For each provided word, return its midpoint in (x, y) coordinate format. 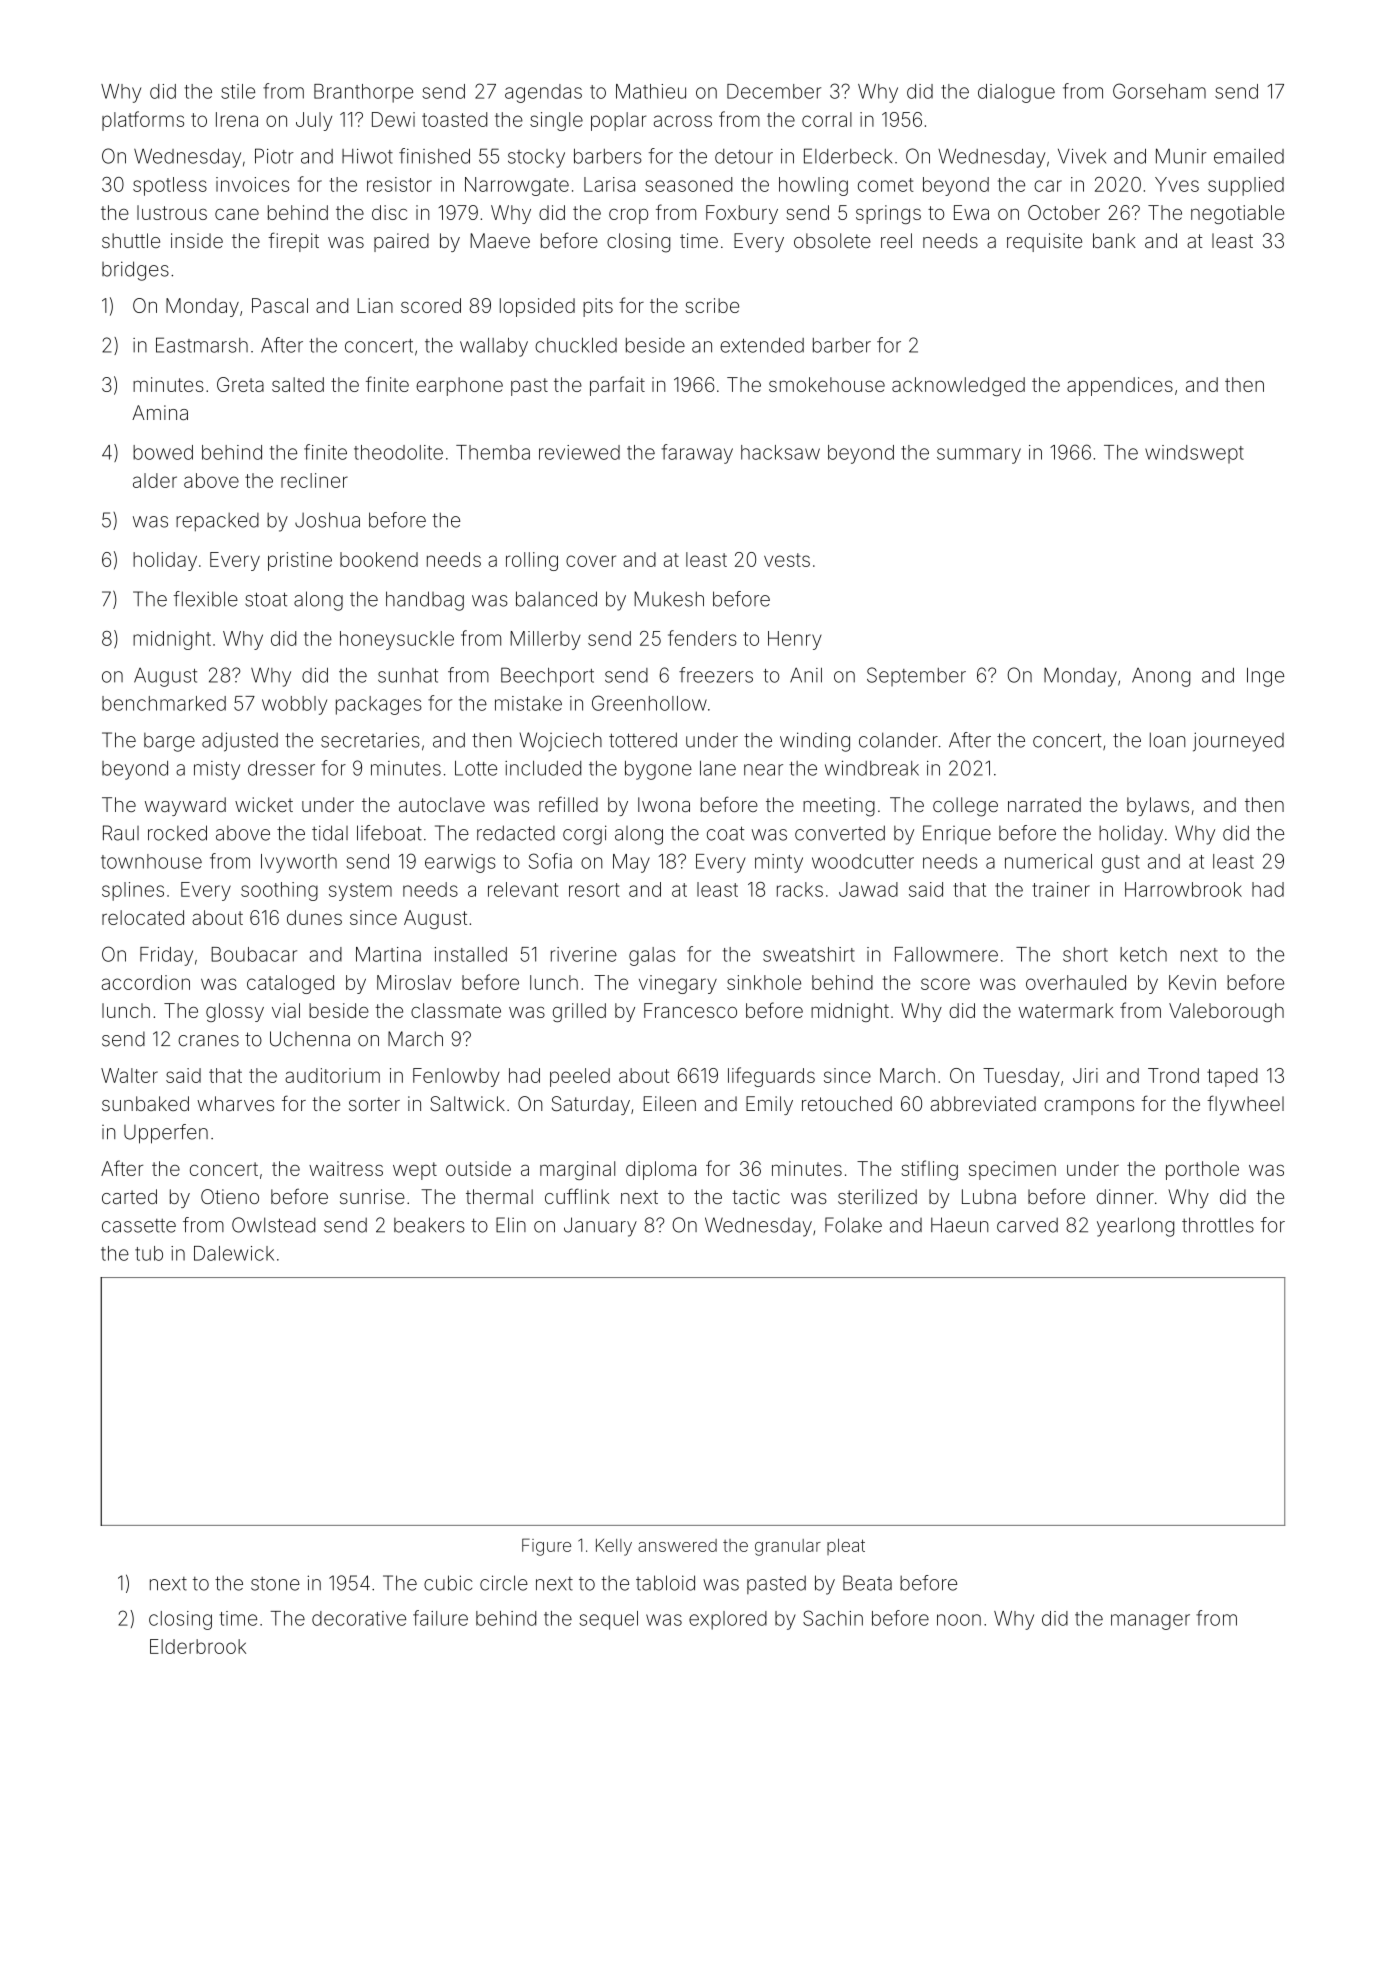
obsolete (832, 240)
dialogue (1016, 93)
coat (725, 833)
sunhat (408, 675)
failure (440, 1618)
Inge (1265, 677)
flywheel (1245, 1105)
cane (237, 214)
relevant (523, 889)
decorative (359, 1618)
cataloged (290, 984)
